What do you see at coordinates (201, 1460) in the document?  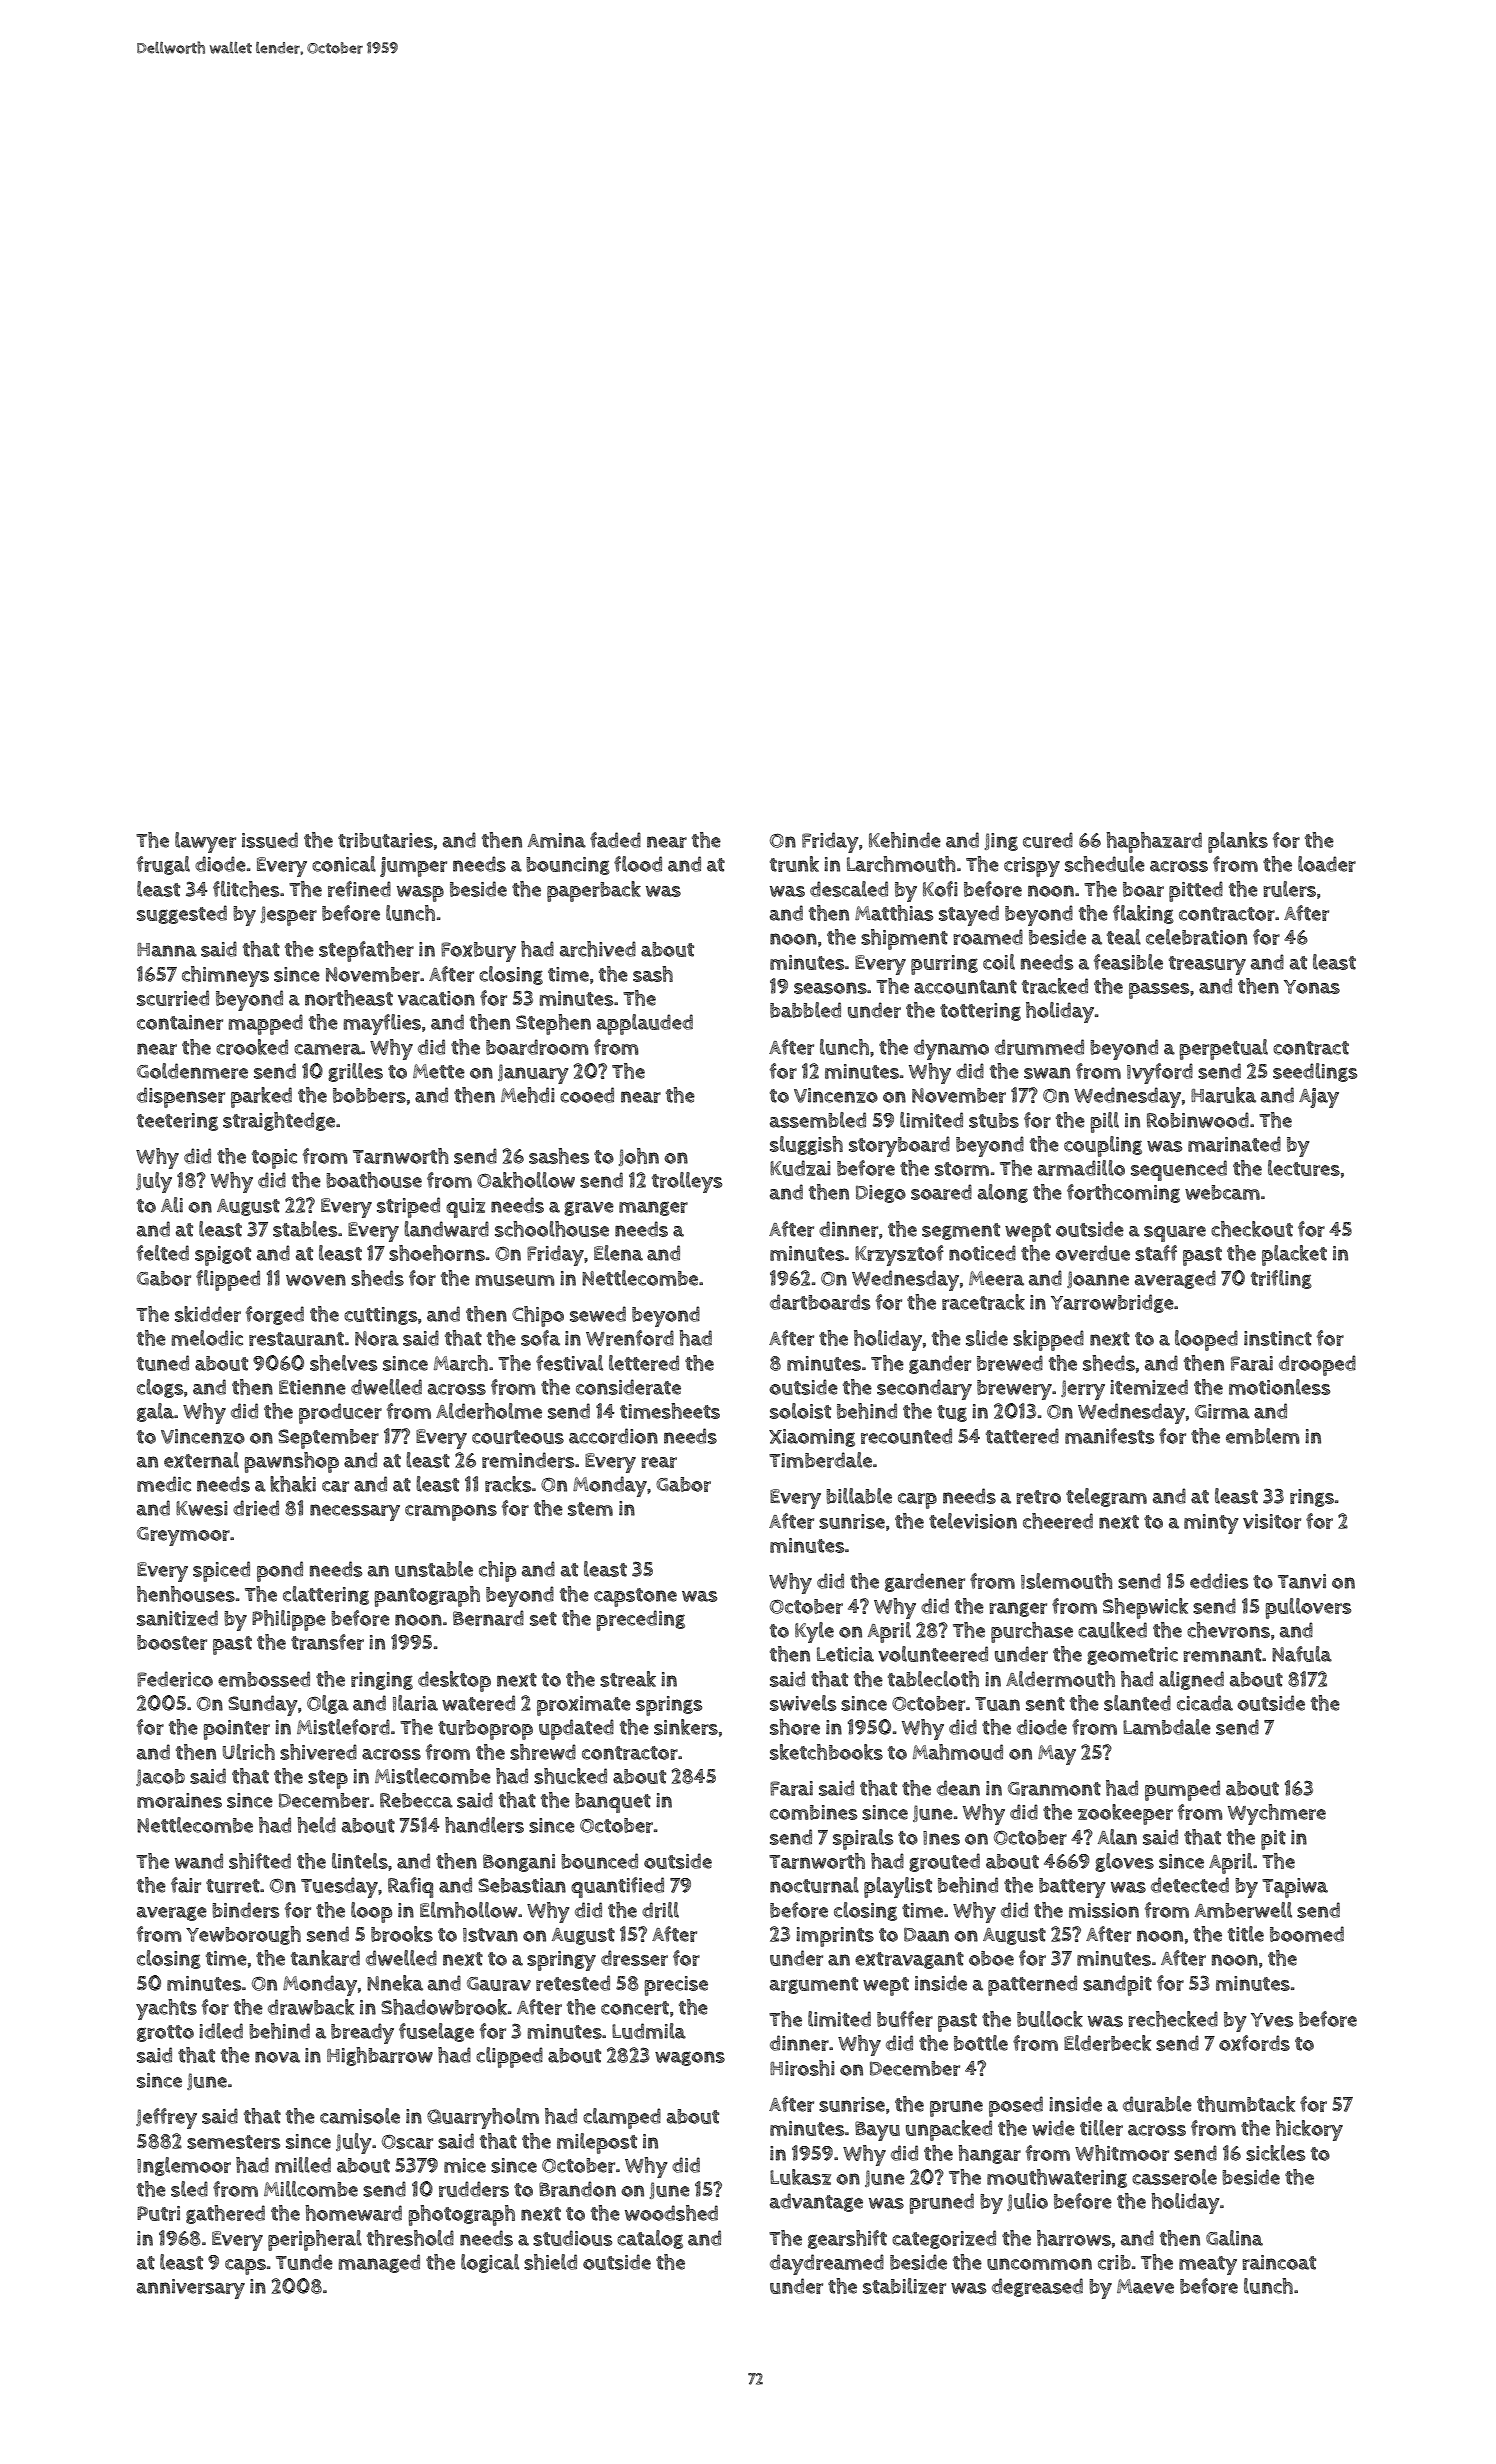 I see `external` at bounding box center [201, 1460].
